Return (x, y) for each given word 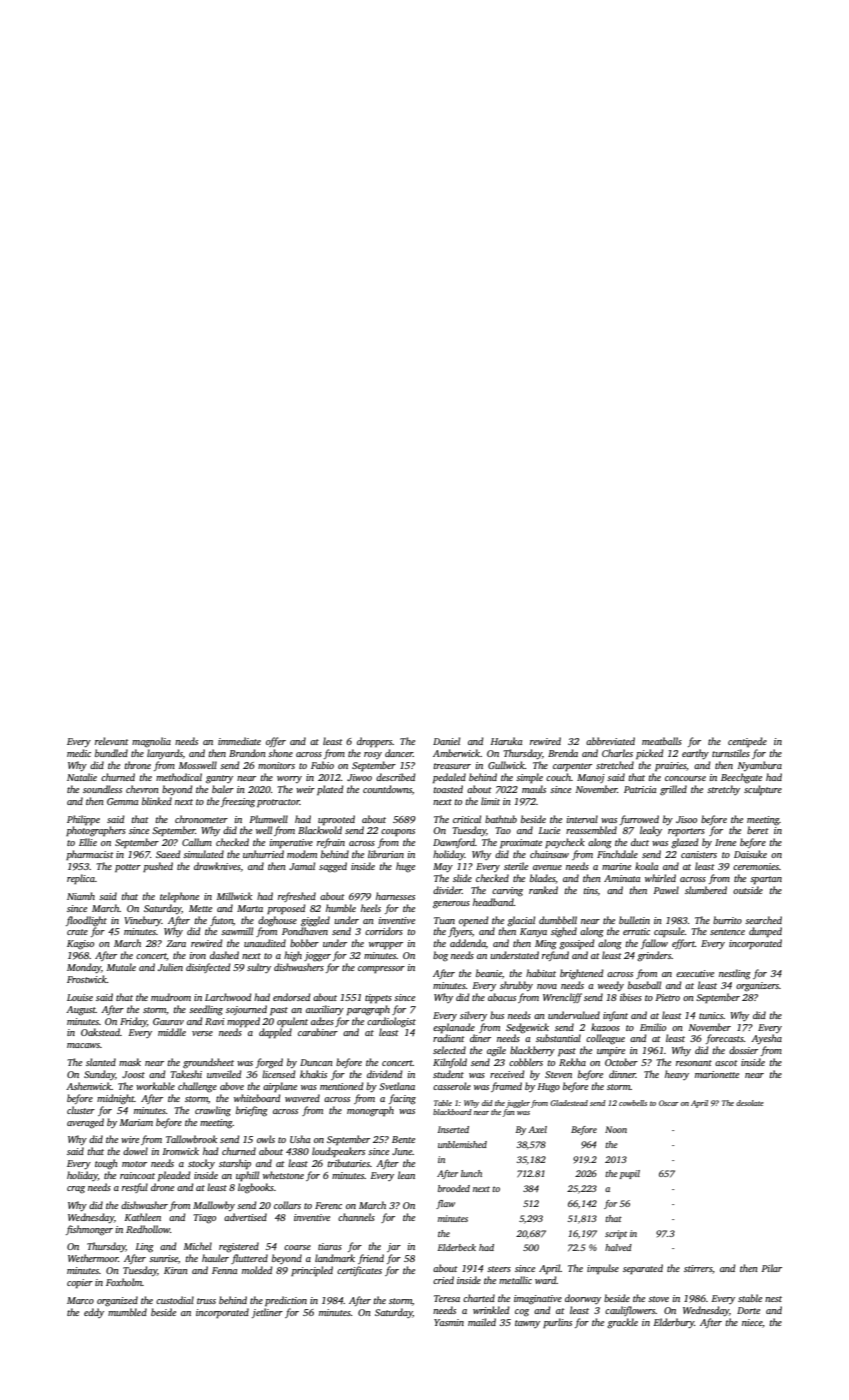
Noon (616, 1129)
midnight (115, 1099)
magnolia (151, 742)
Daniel (446, 741)
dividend (384, 1074)
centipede (747, 742)
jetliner (267, 1313)
